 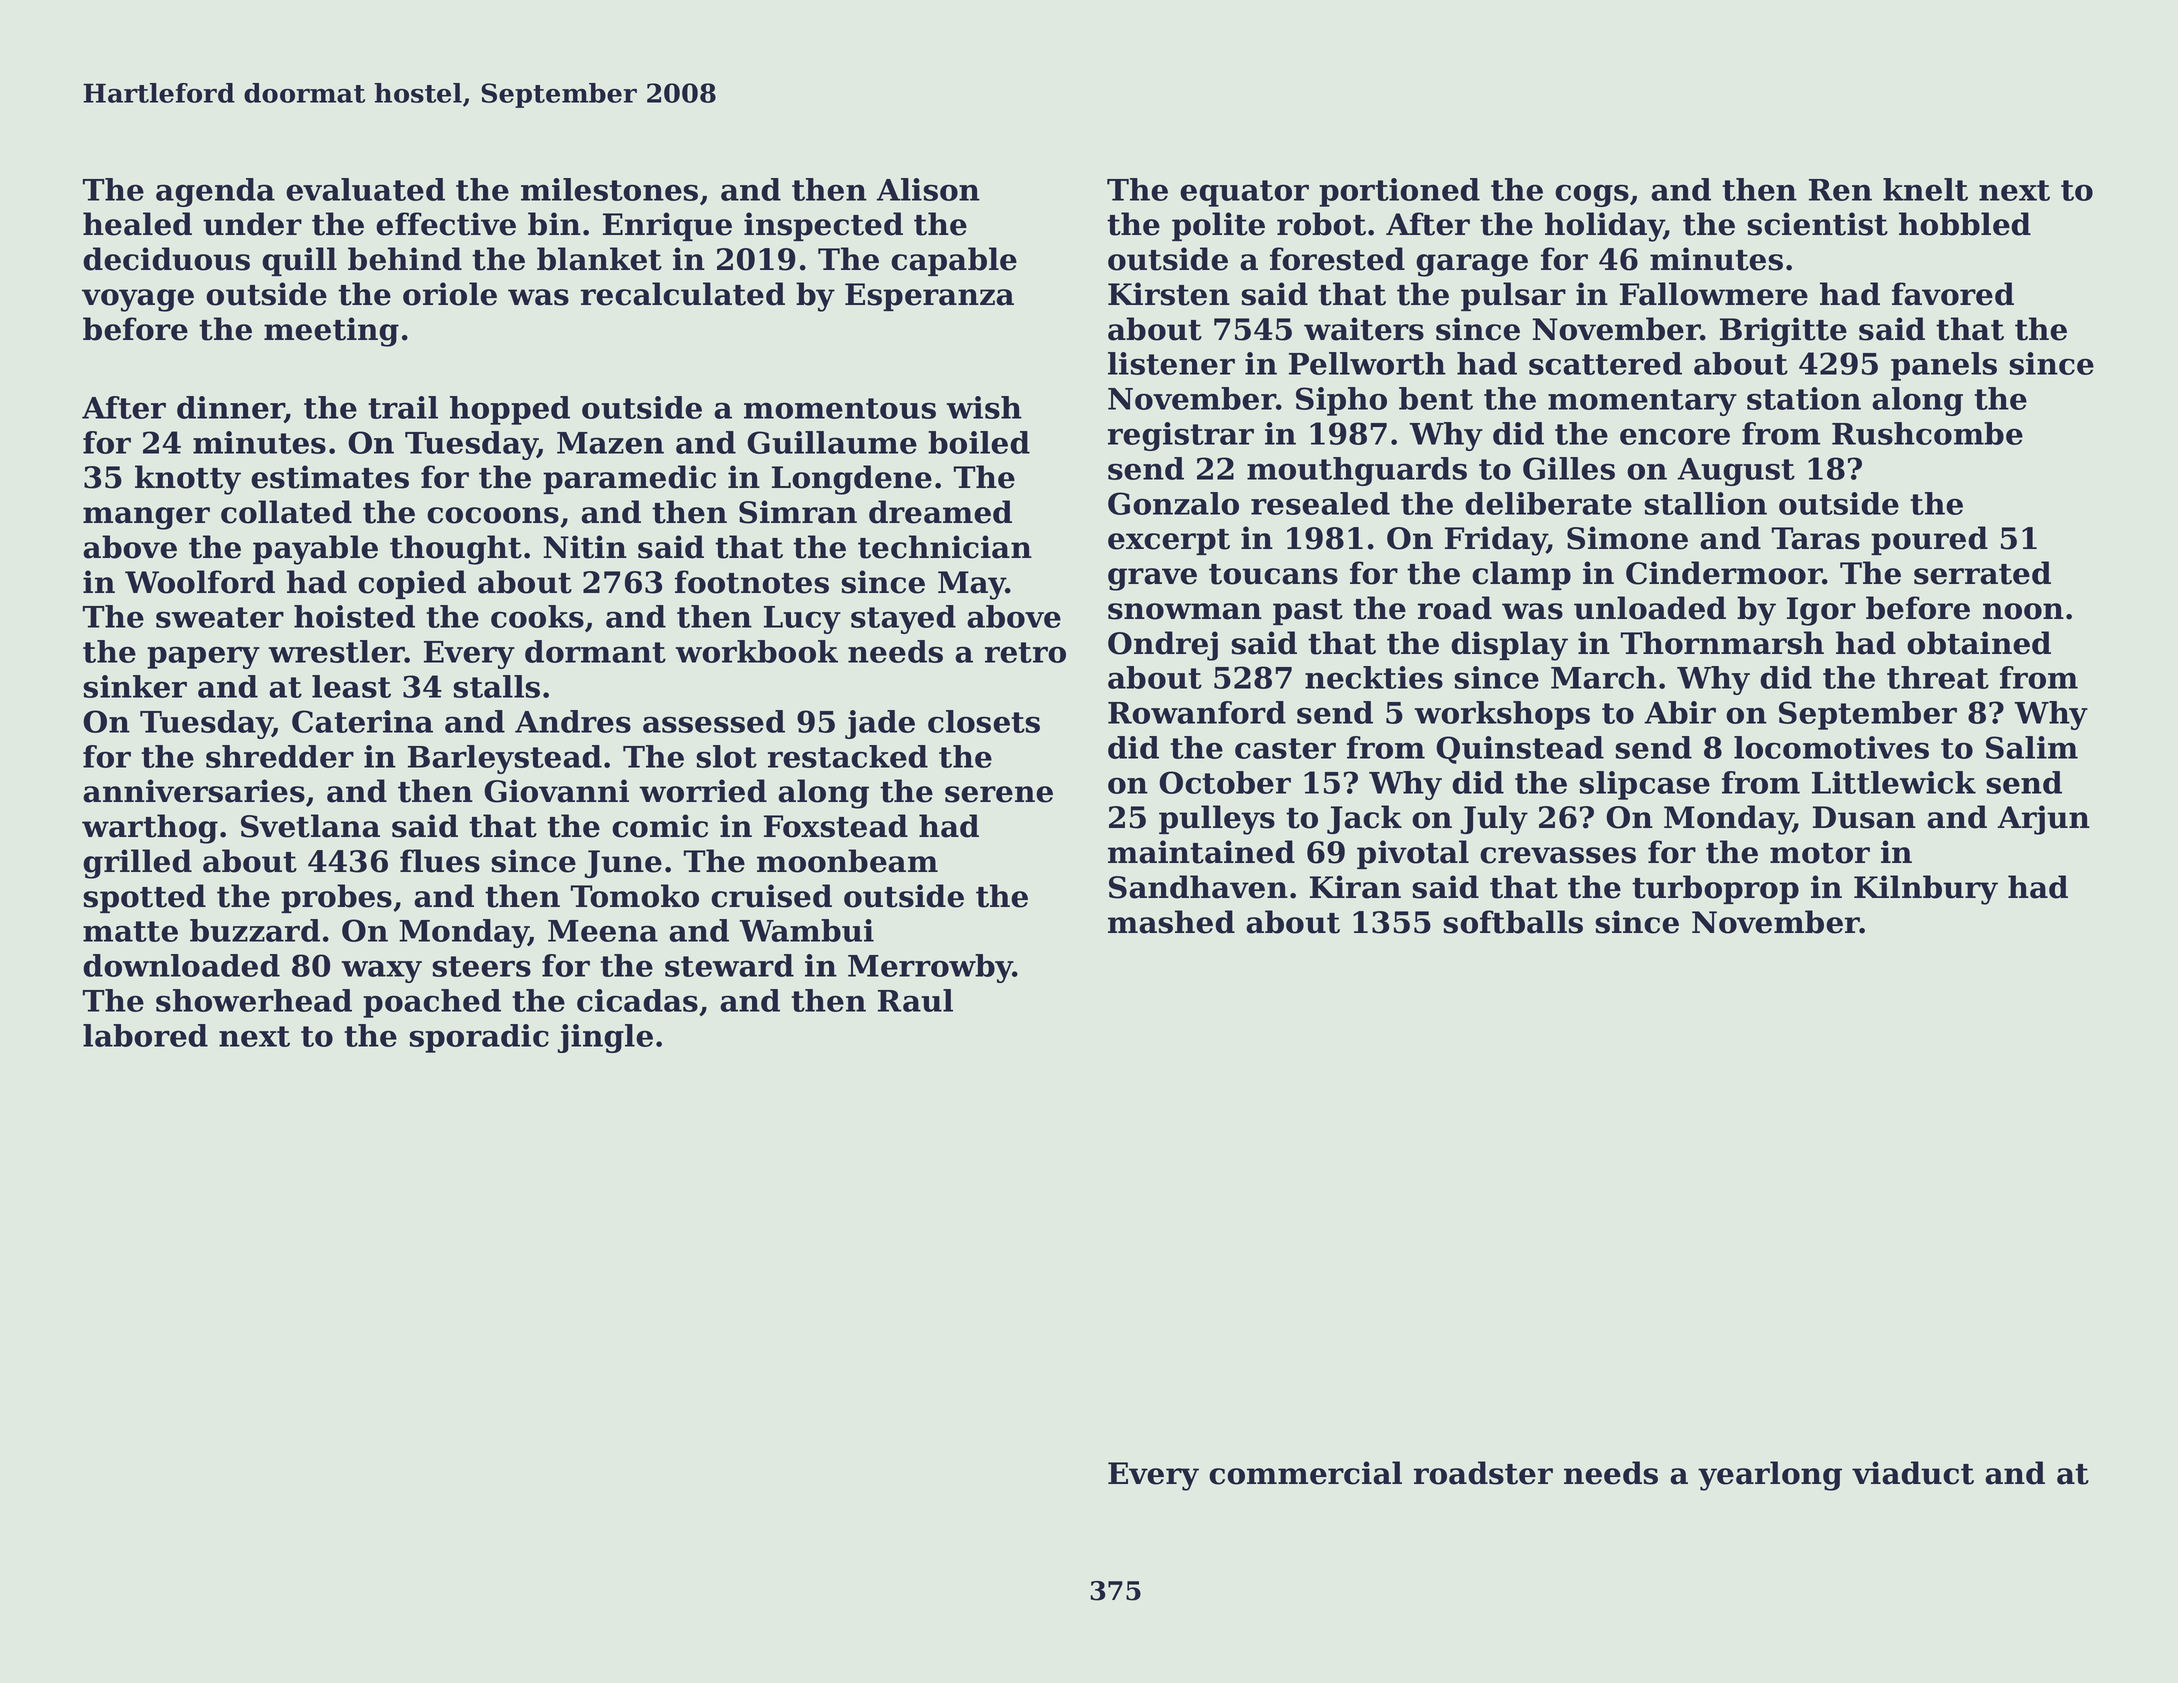 I want to click on wish, so click(x=984, y=407).
